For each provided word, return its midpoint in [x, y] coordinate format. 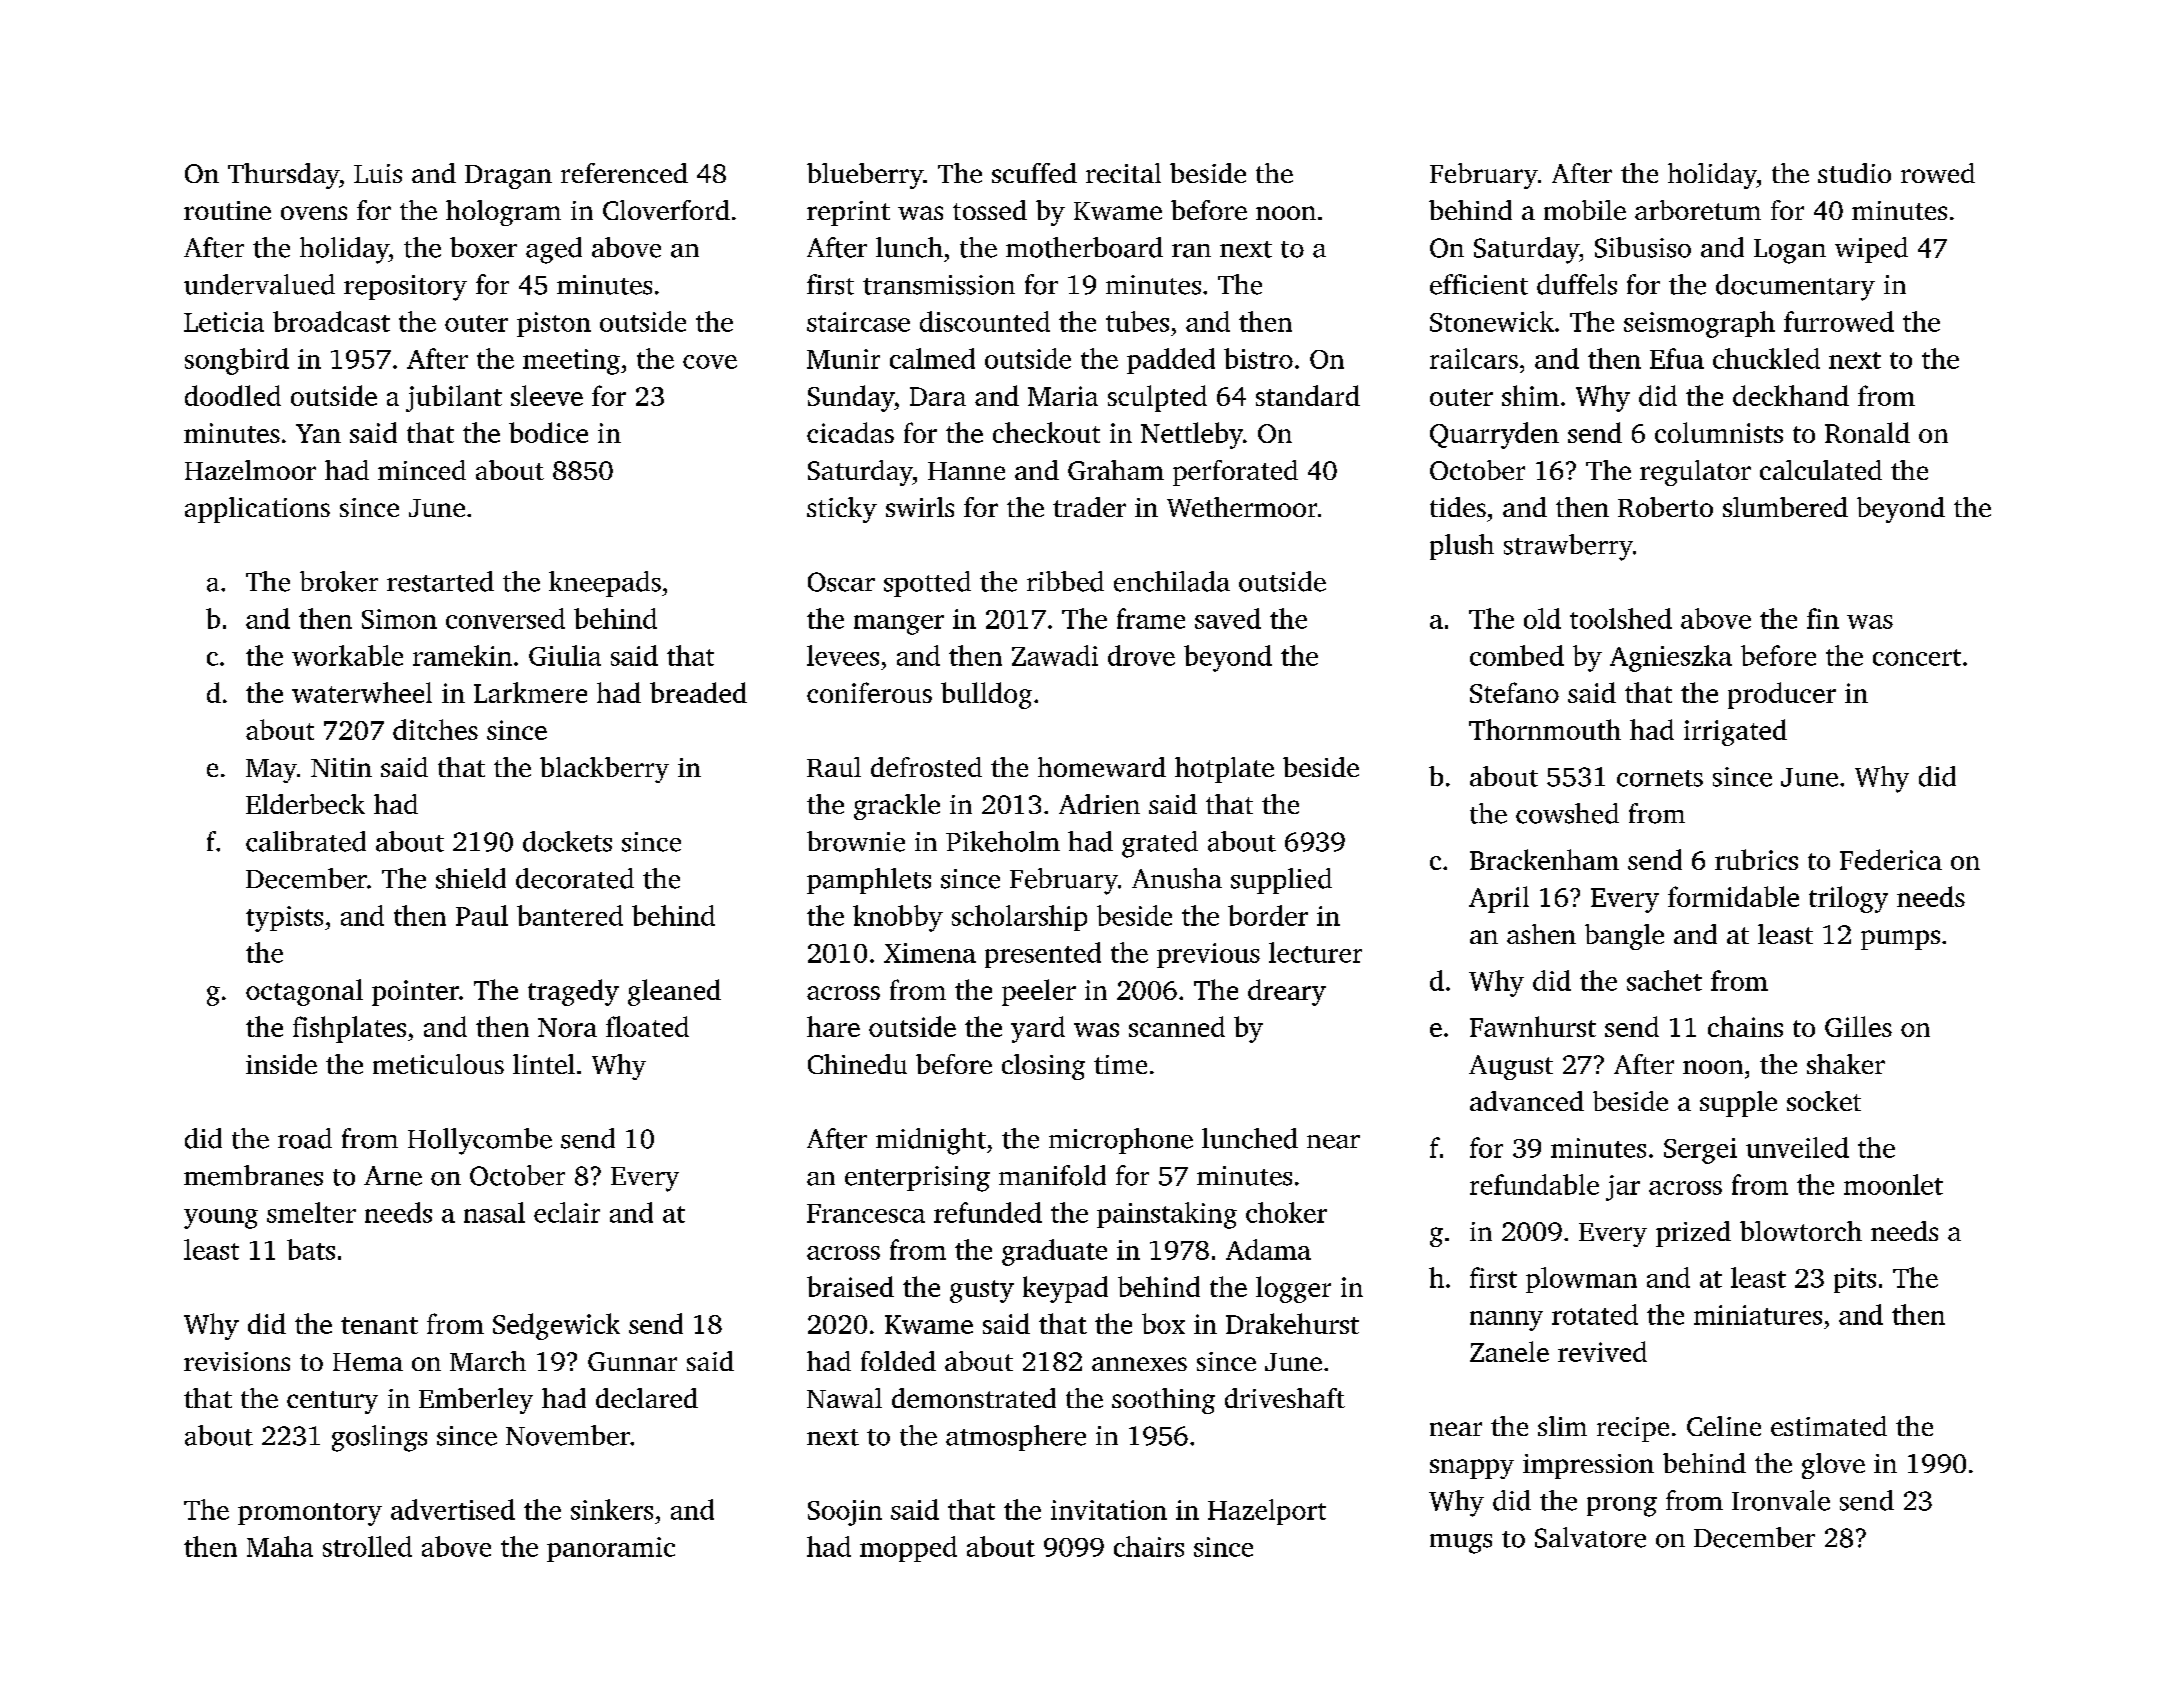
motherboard [1084, 247]
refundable [1534, 1184]
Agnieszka [1671, 658]
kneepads [605, 584]
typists [284, 919]
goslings [379, 1438]
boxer [483, 247]
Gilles [1858, 1026]
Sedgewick [556, 1326]
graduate [1054, 1252]
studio [1854, 173]
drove [1141, 655]
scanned [1177, 1026]
